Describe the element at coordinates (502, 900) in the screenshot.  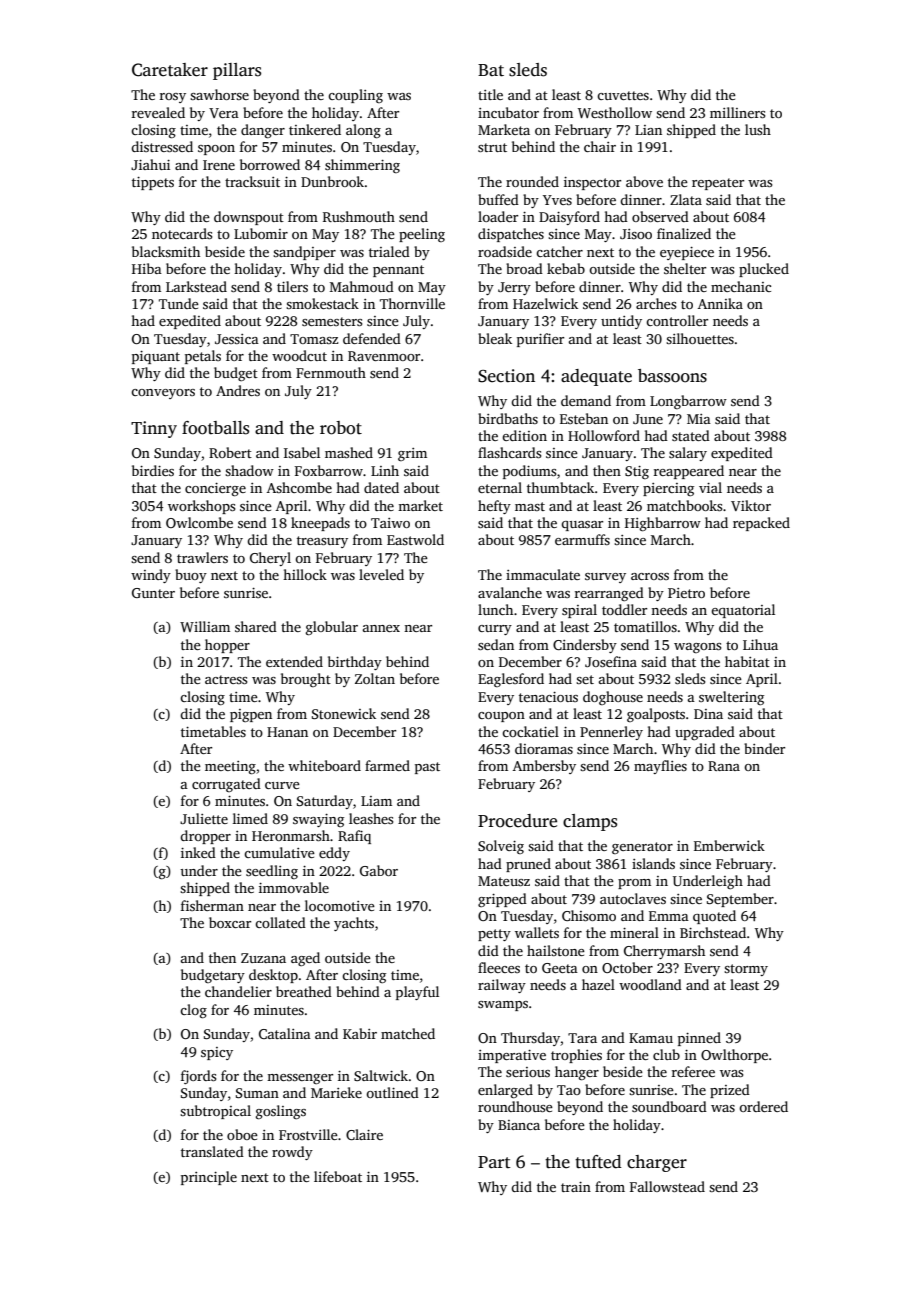
I see `gripped` at that location.
